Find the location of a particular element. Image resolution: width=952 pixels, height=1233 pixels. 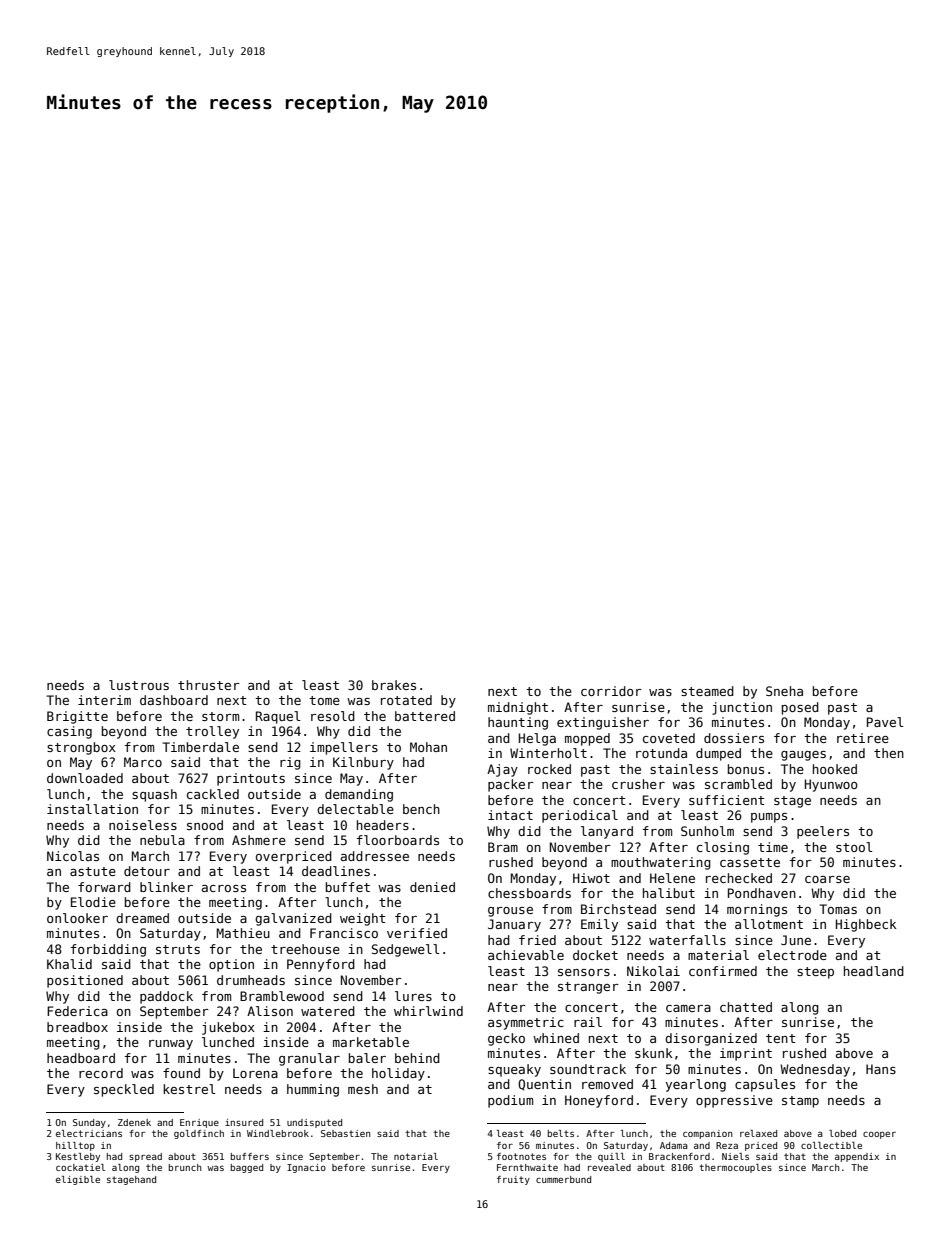

Pondhaven is located at coordinates (762, 893).
